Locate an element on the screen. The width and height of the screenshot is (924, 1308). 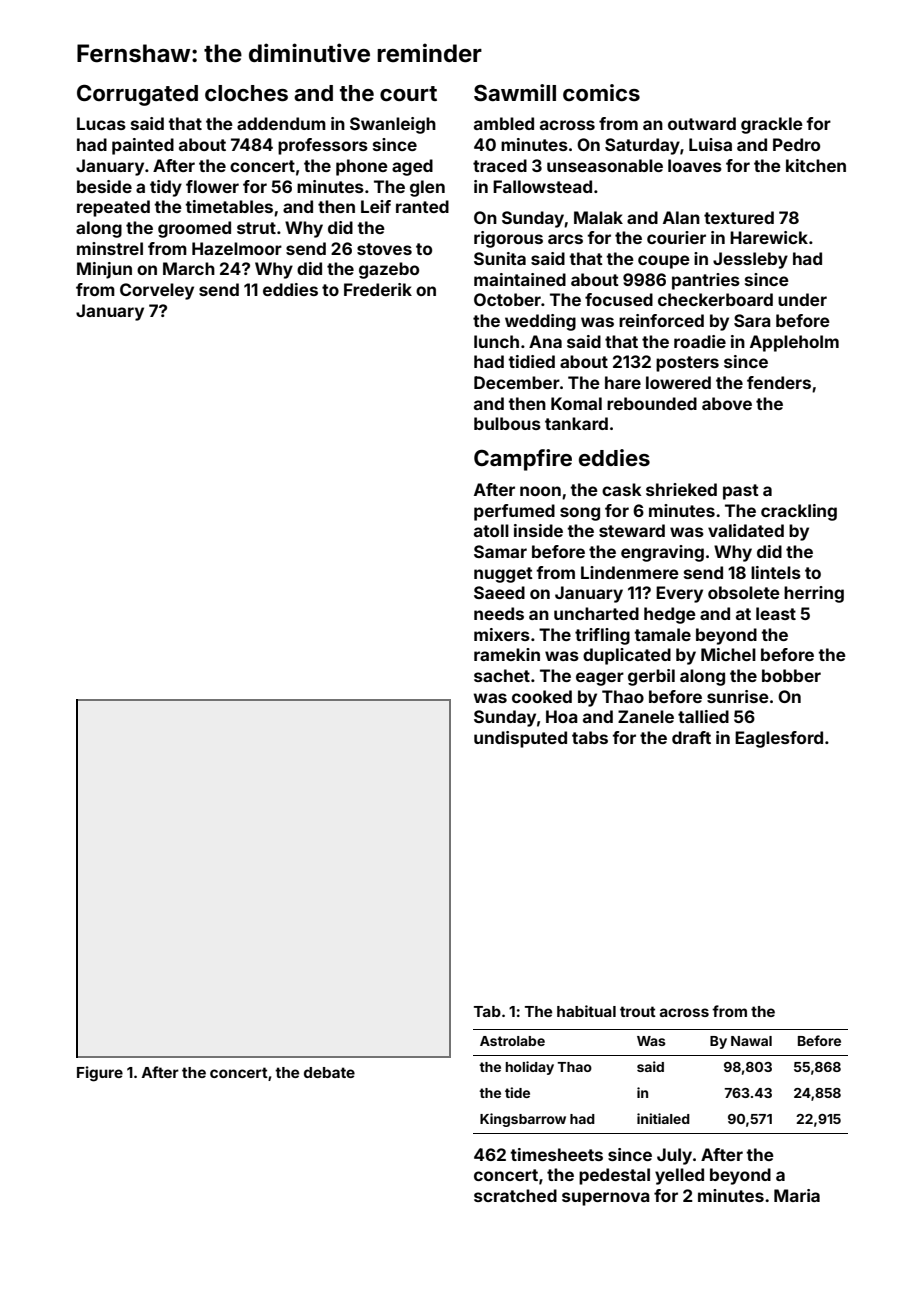
Kingsbarrow is located at coordinates (523, 1120).
